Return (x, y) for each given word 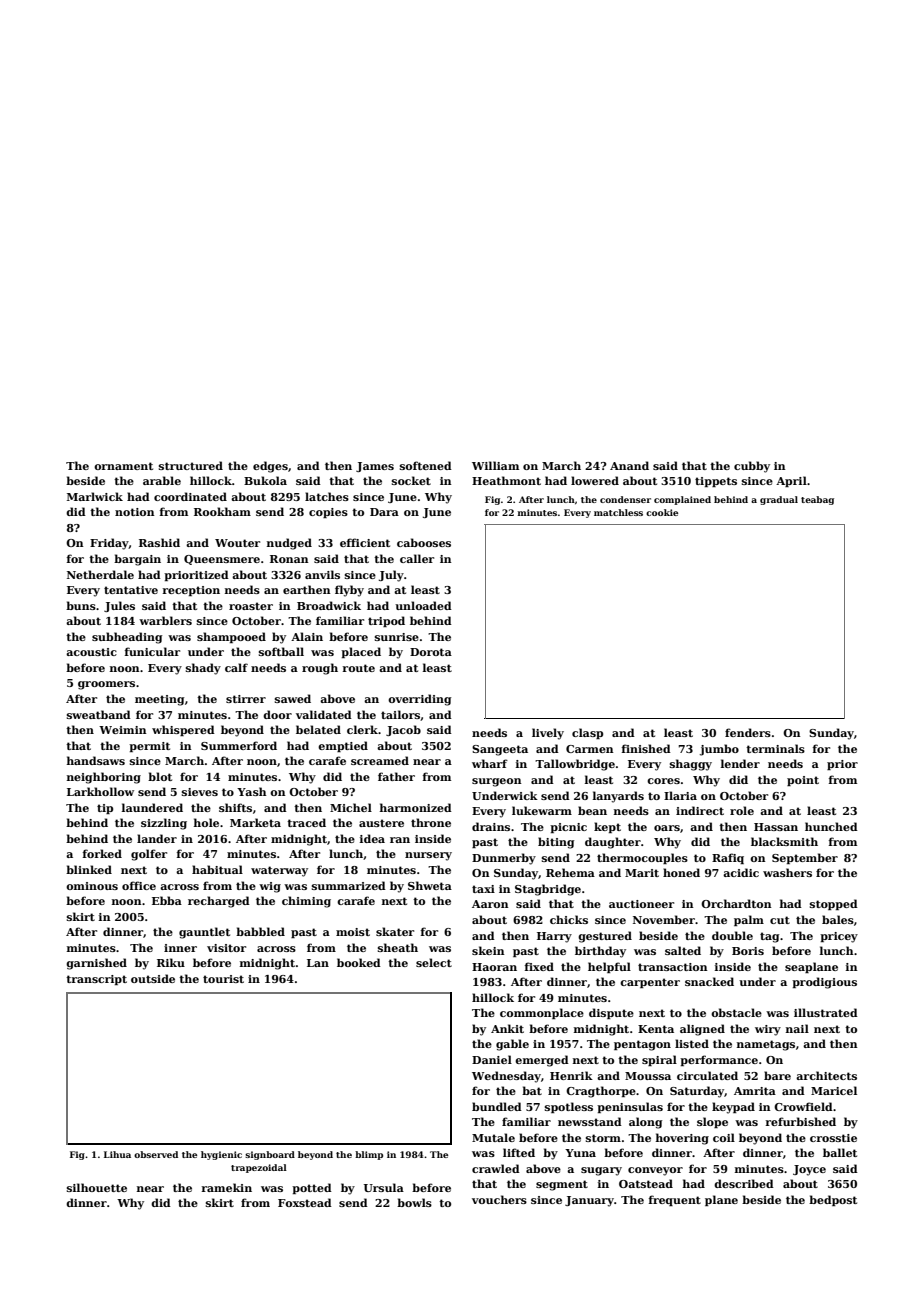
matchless (618, 512)
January (589, 1201)
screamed (380, 760)
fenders (748, 732)
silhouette (97, 1187)
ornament (123, 466)
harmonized (416, 807)
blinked (89, 869)
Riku (171, 962)
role (742, 810)
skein (488, 950)
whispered (183, 730)
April (791, 481)
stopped (834, 904)
